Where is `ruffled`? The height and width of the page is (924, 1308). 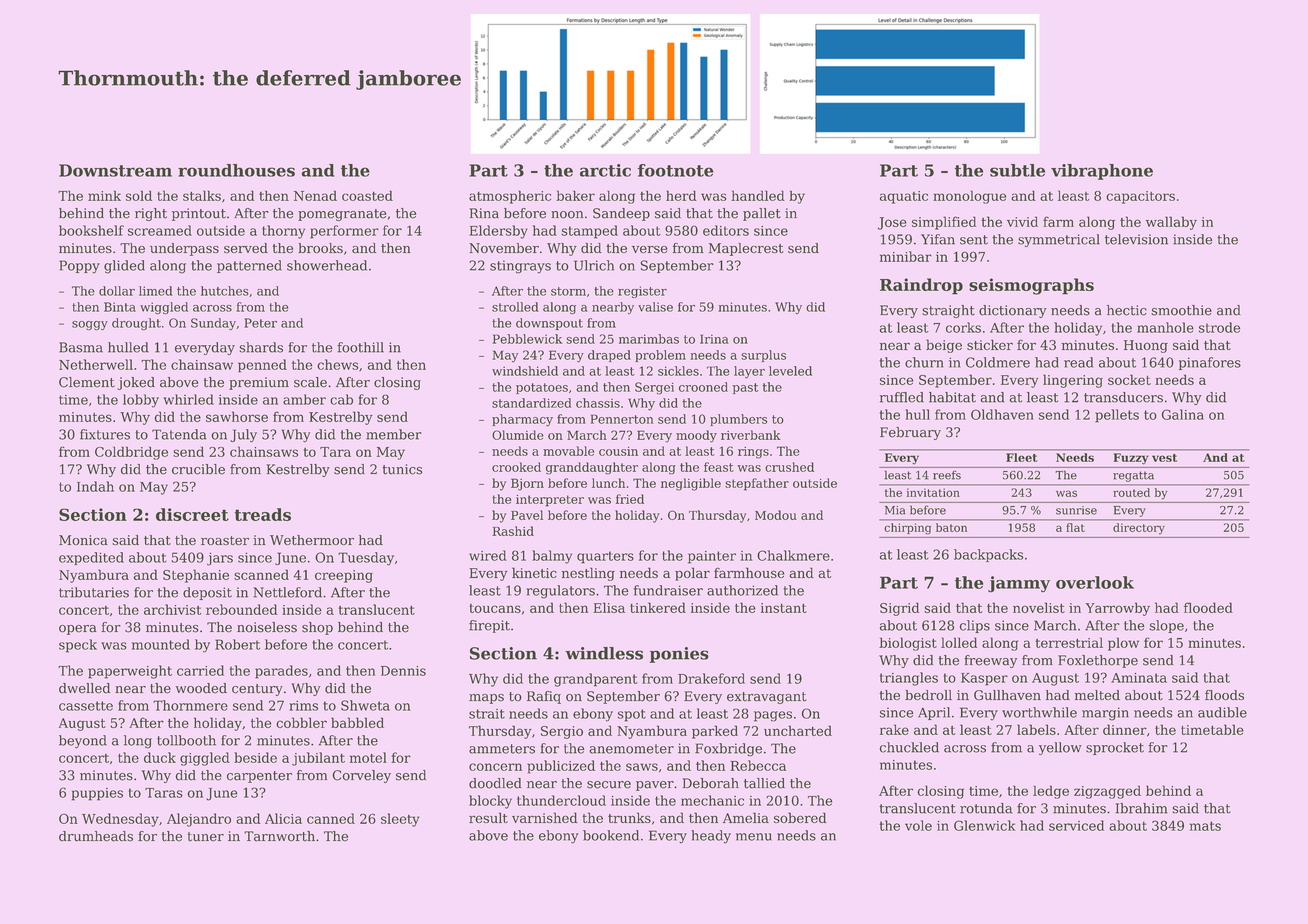
ruffled is located at coordinates (902, 397).
